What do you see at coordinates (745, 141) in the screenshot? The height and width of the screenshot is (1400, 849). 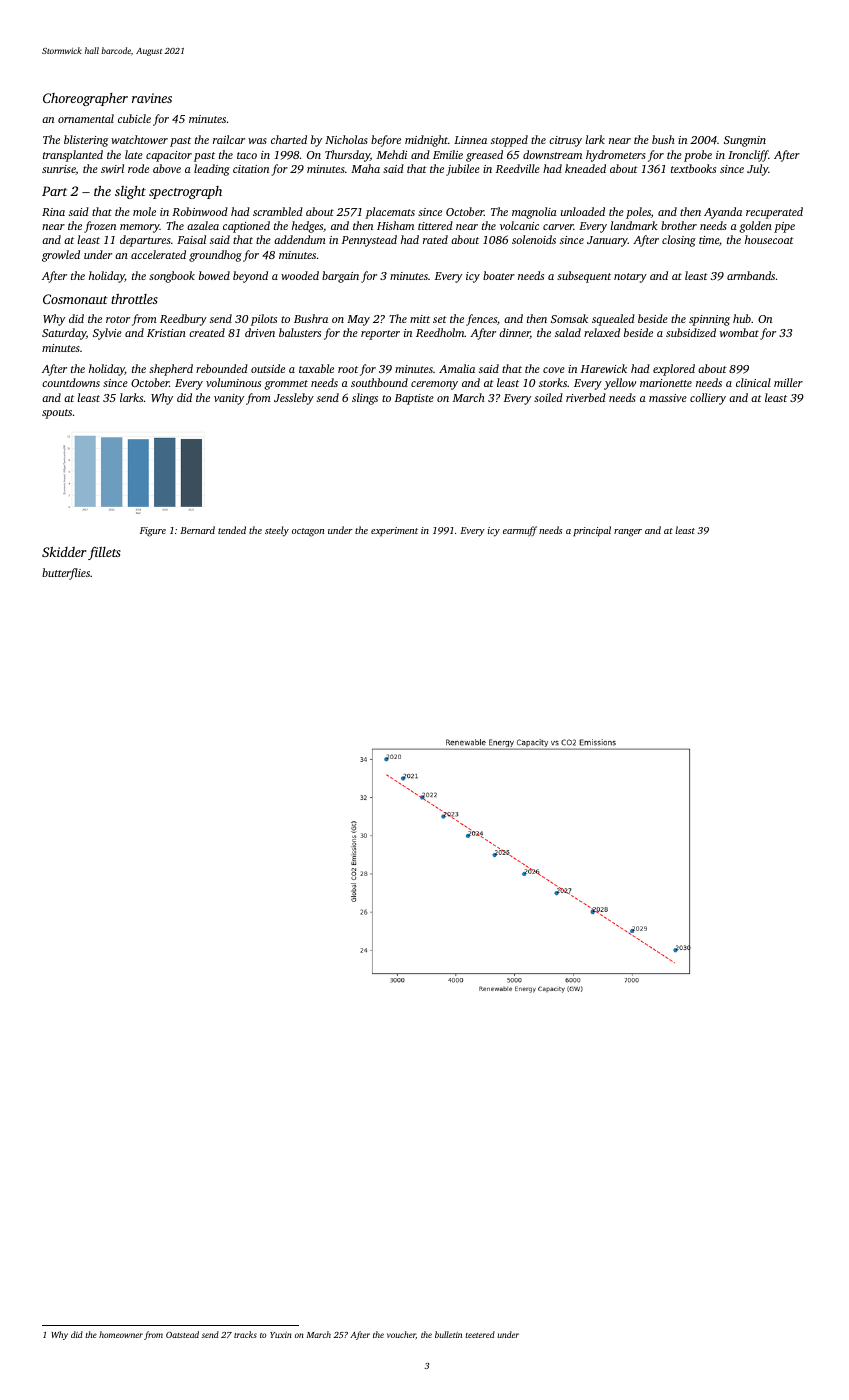 I see `Sungmin` at bounding box center [745, 141].
